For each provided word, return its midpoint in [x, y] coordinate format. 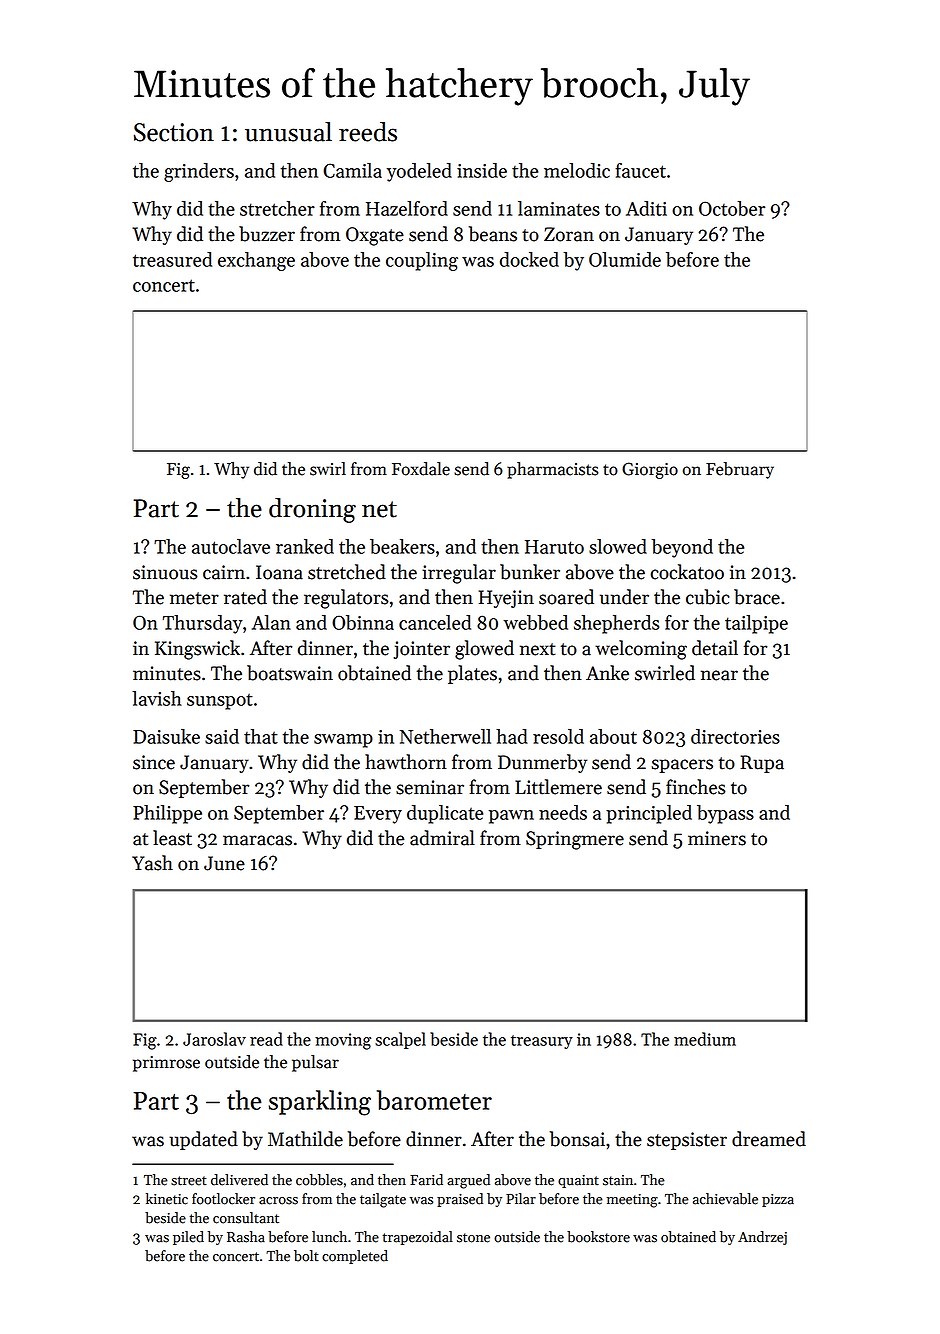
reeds [368, 132]
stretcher [277, 208]
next [538, 649]
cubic [708, 597]
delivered [239, 1180]
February [740, 470]
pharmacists [553, 470]
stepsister [687, 1141]
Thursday [203, 624]
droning [312, 510]
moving [343, 1041]
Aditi [646, 208]
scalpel [400, 1040]
